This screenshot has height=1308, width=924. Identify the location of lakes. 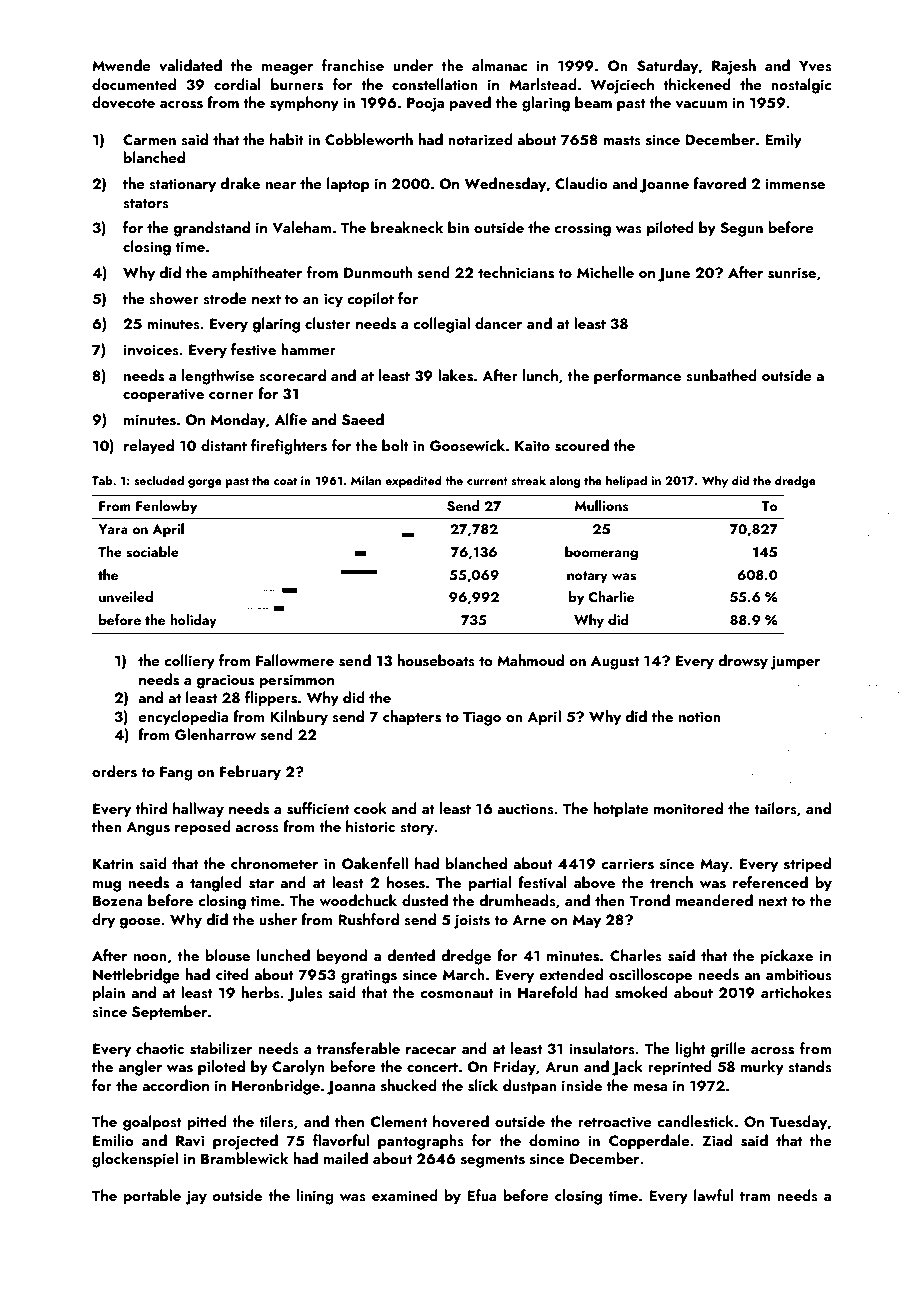
(455, 375).
